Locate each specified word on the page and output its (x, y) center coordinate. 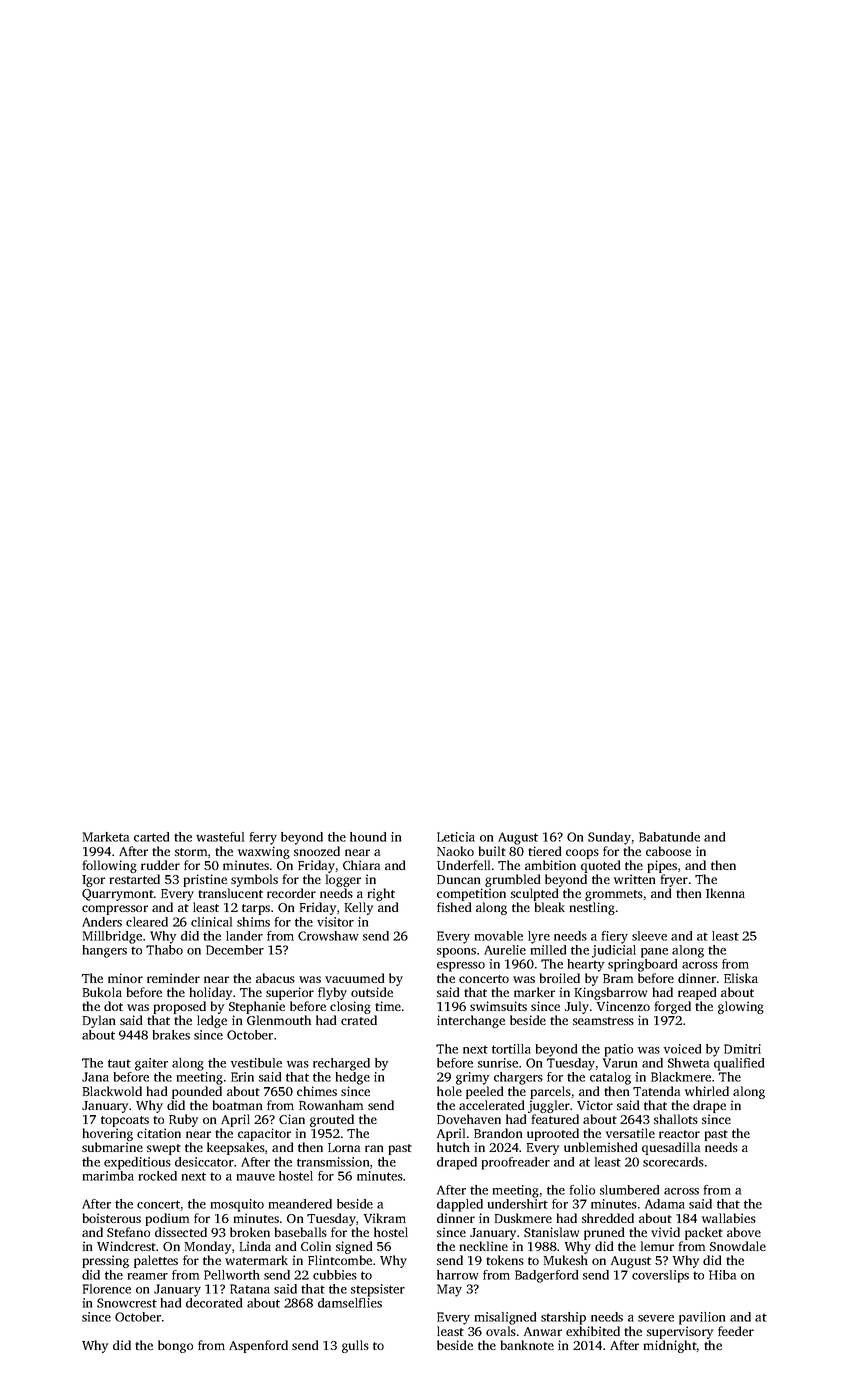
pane (654, 953)
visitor (335, 922)
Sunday (609, 838)
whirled (707, 1091)
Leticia (456, 837)
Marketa (106, 837)
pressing (106, 1261)
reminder (173, 978)
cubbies (335, 1275)
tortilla (511, 1049)
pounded (197, 1092)
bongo (175, 1346)
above (744, 1232)
